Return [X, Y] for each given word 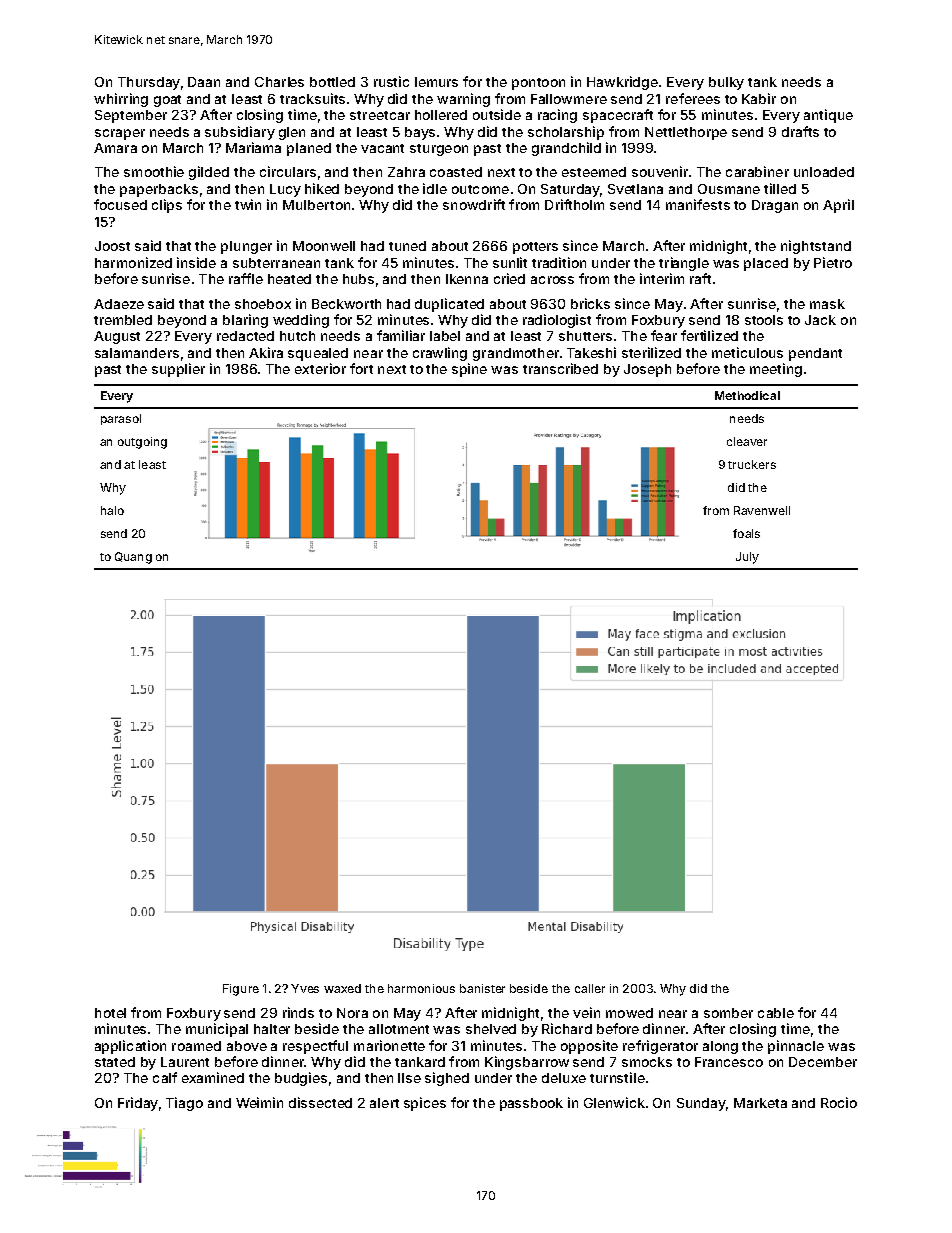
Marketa [760, 1103]
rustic [391, 81]
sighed [447, 1079]
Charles [279, 82]
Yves [305, 988]
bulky [726, 83]
